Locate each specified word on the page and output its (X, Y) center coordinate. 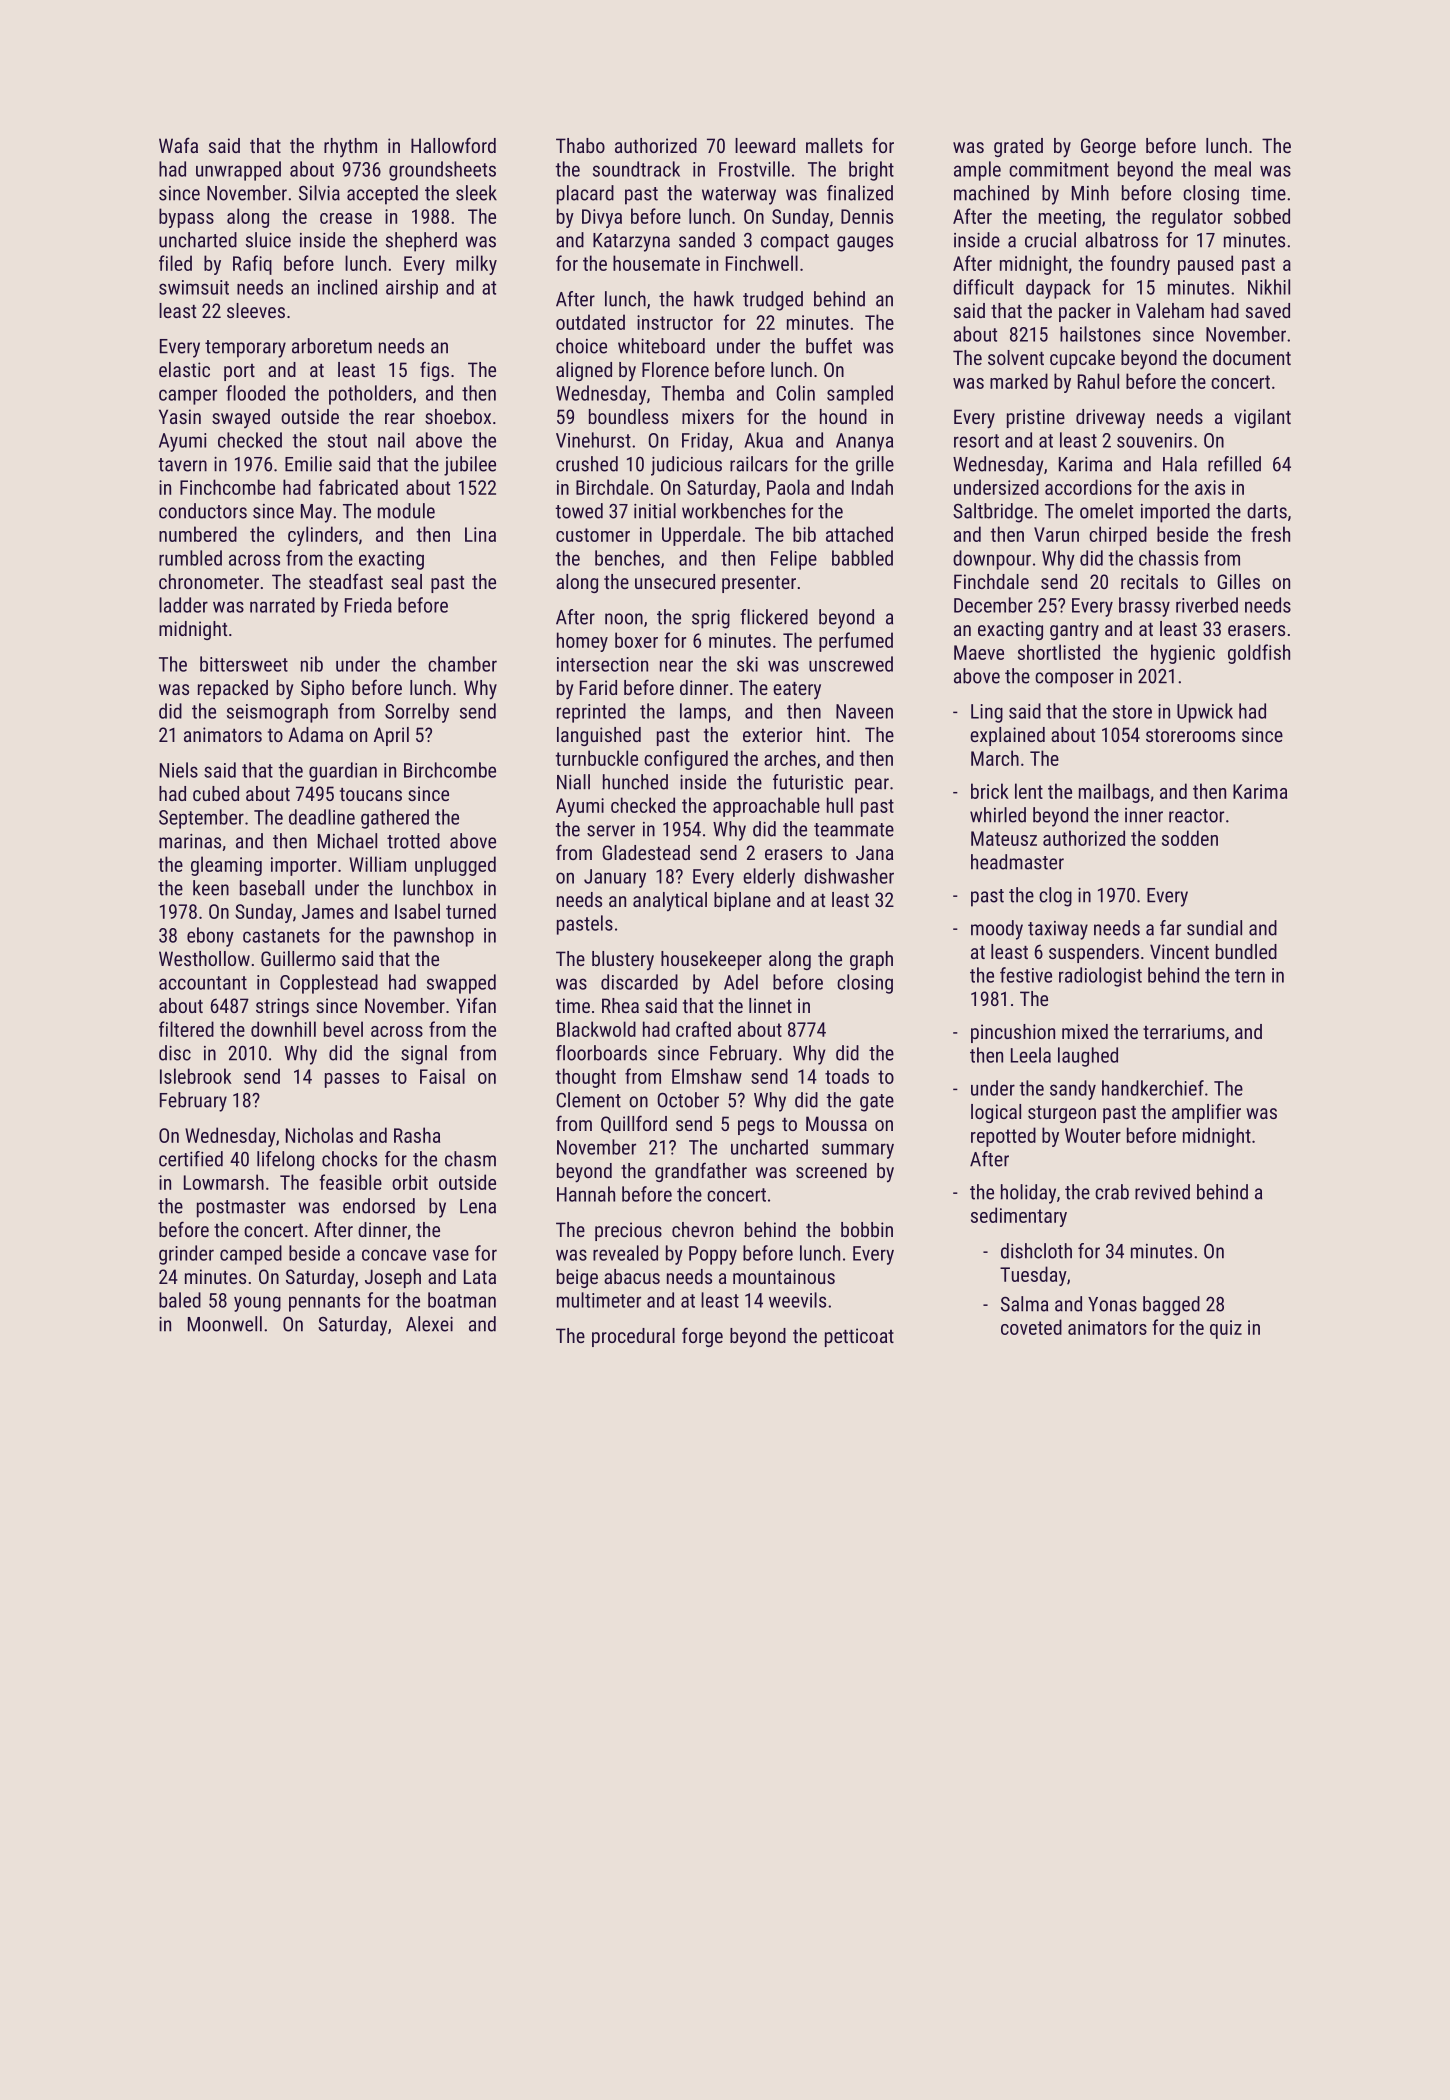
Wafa (178, 145)
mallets (834, 145)
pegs (756, 1127)
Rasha (417, 1135)
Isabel (417, 911)
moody (997, 930)
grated (1018, 147)
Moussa (836, 1123)
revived (1162, 1192)
